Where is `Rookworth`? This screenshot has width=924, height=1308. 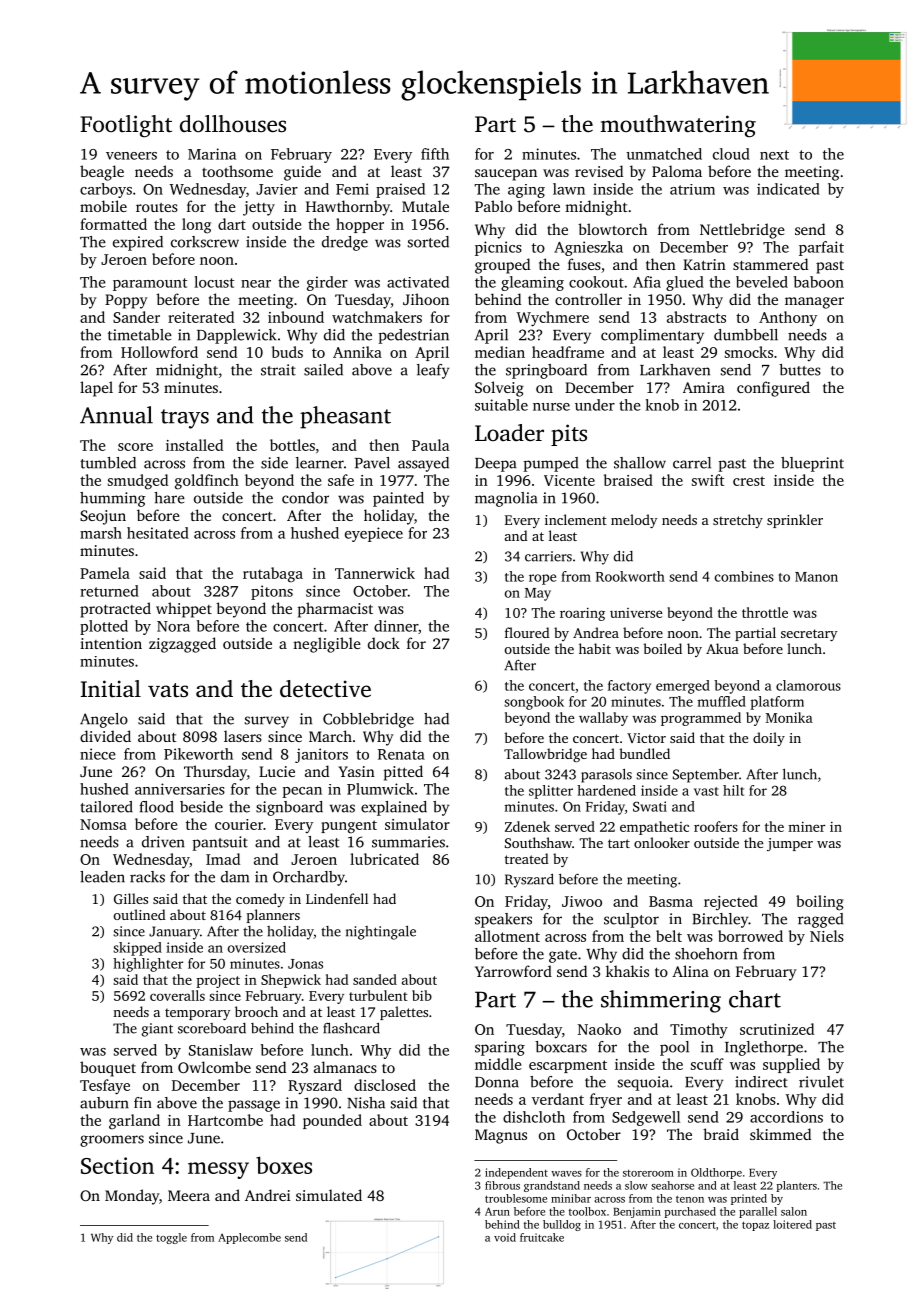
Rookworth is located at coordinates (630, 576).
